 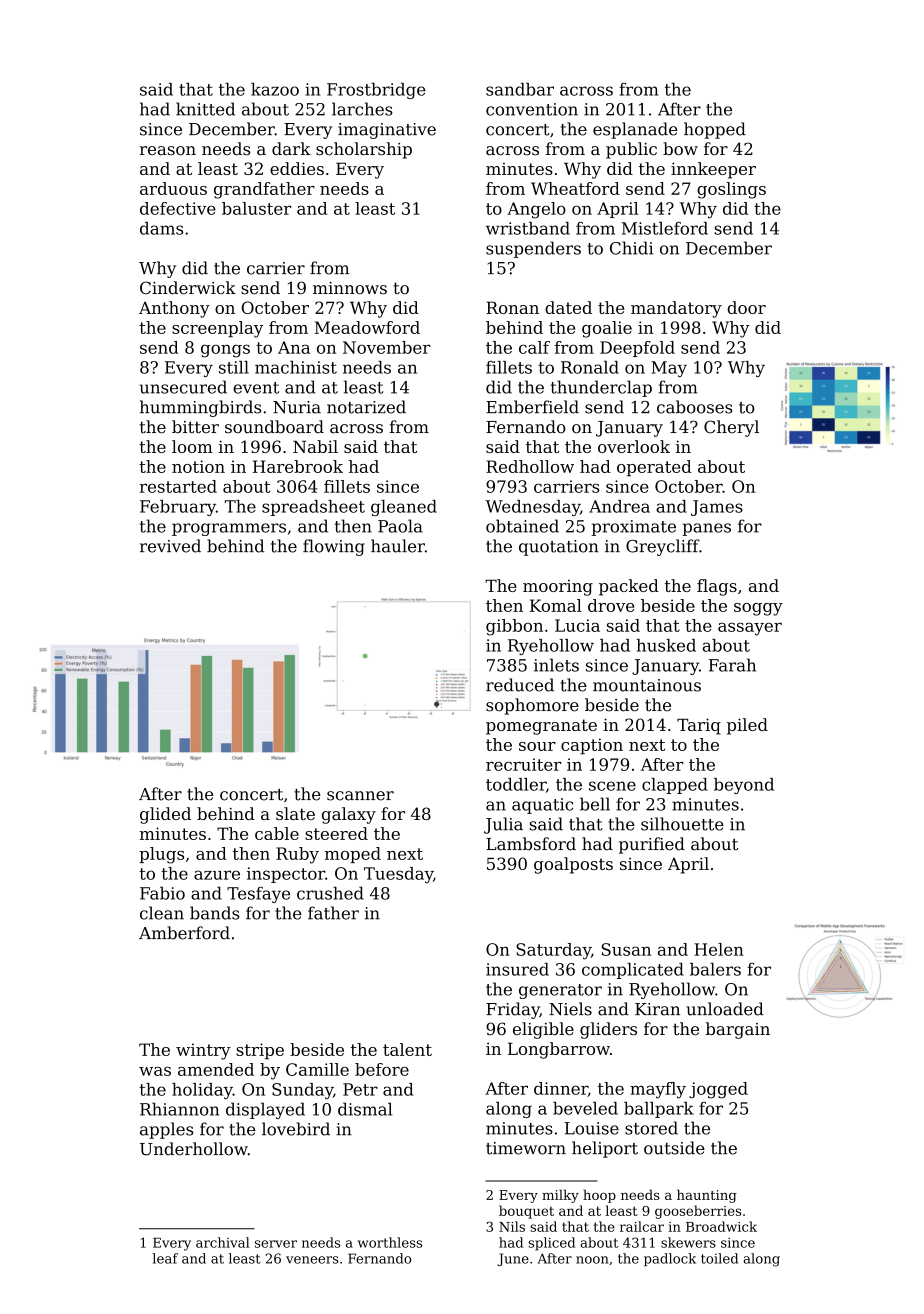 I want to click on hauler, so click(x=398, y=546).
